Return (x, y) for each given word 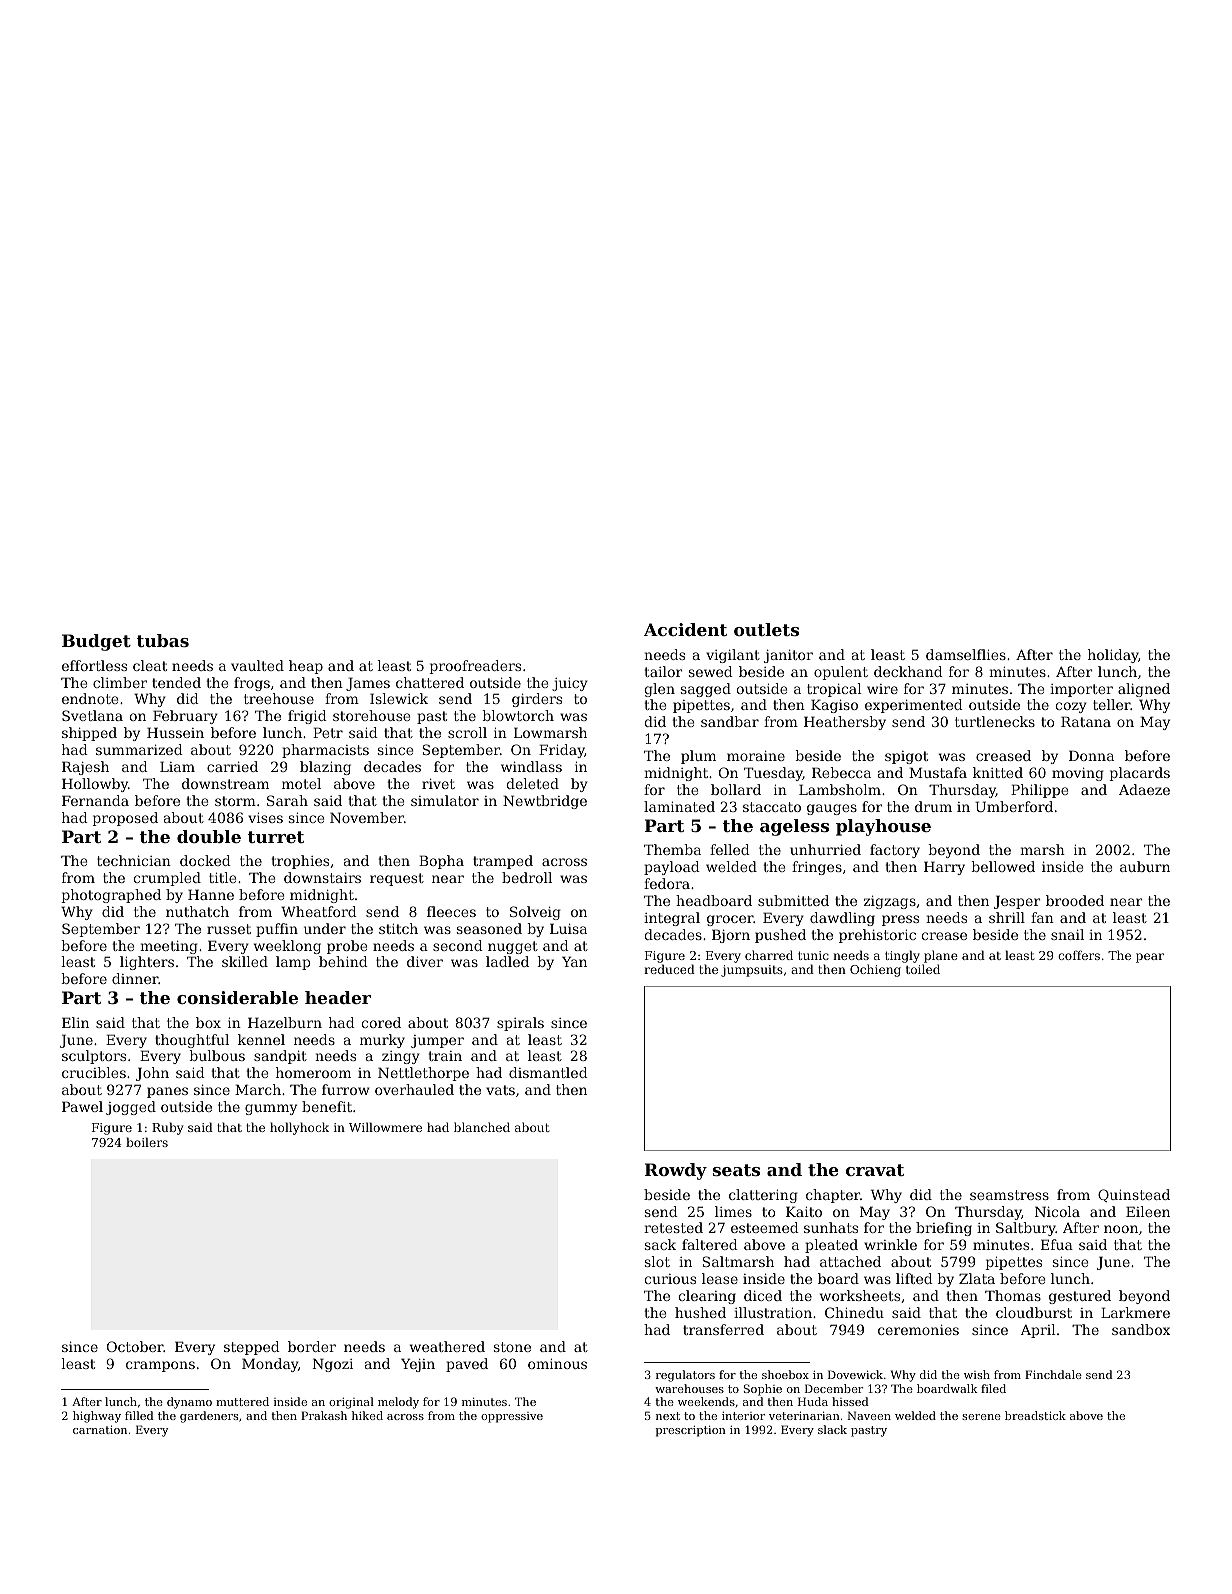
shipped (89, 734)
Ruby (167, 1128)
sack (660, 1244)
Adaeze (1144, 789)
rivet (438, 784)
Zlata (977, 1278)
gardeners (209, 1417)
